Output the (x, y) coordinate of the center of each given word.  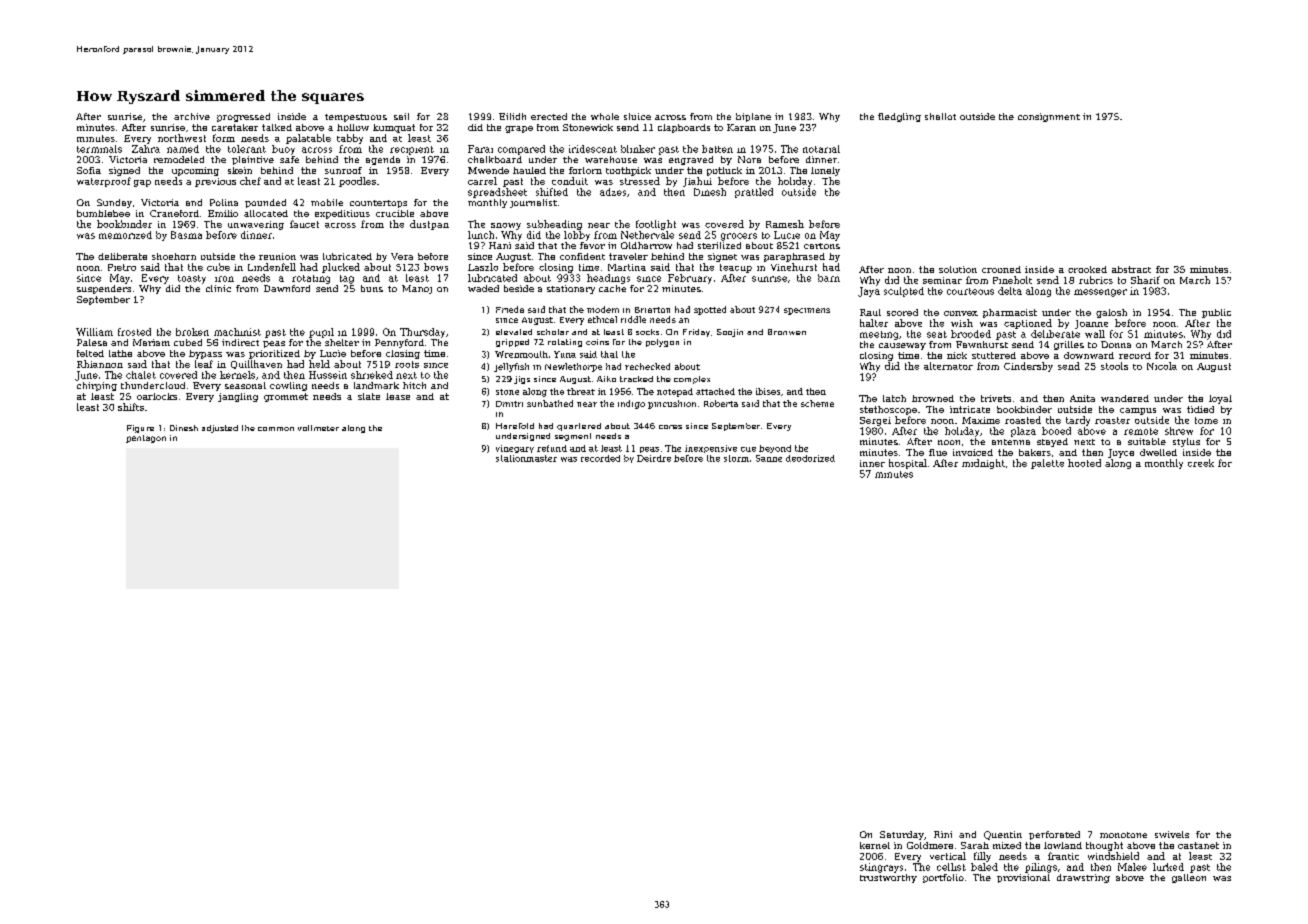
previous (215, 182)
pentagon (146, 439)
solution (958, 269)
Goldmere (930, 845)
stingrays (881, 868)
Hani (500, 245)
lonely (825, 171)
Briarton (652, 310)
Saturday (902, 835)
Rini (943, 834)
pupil (321, 333)
